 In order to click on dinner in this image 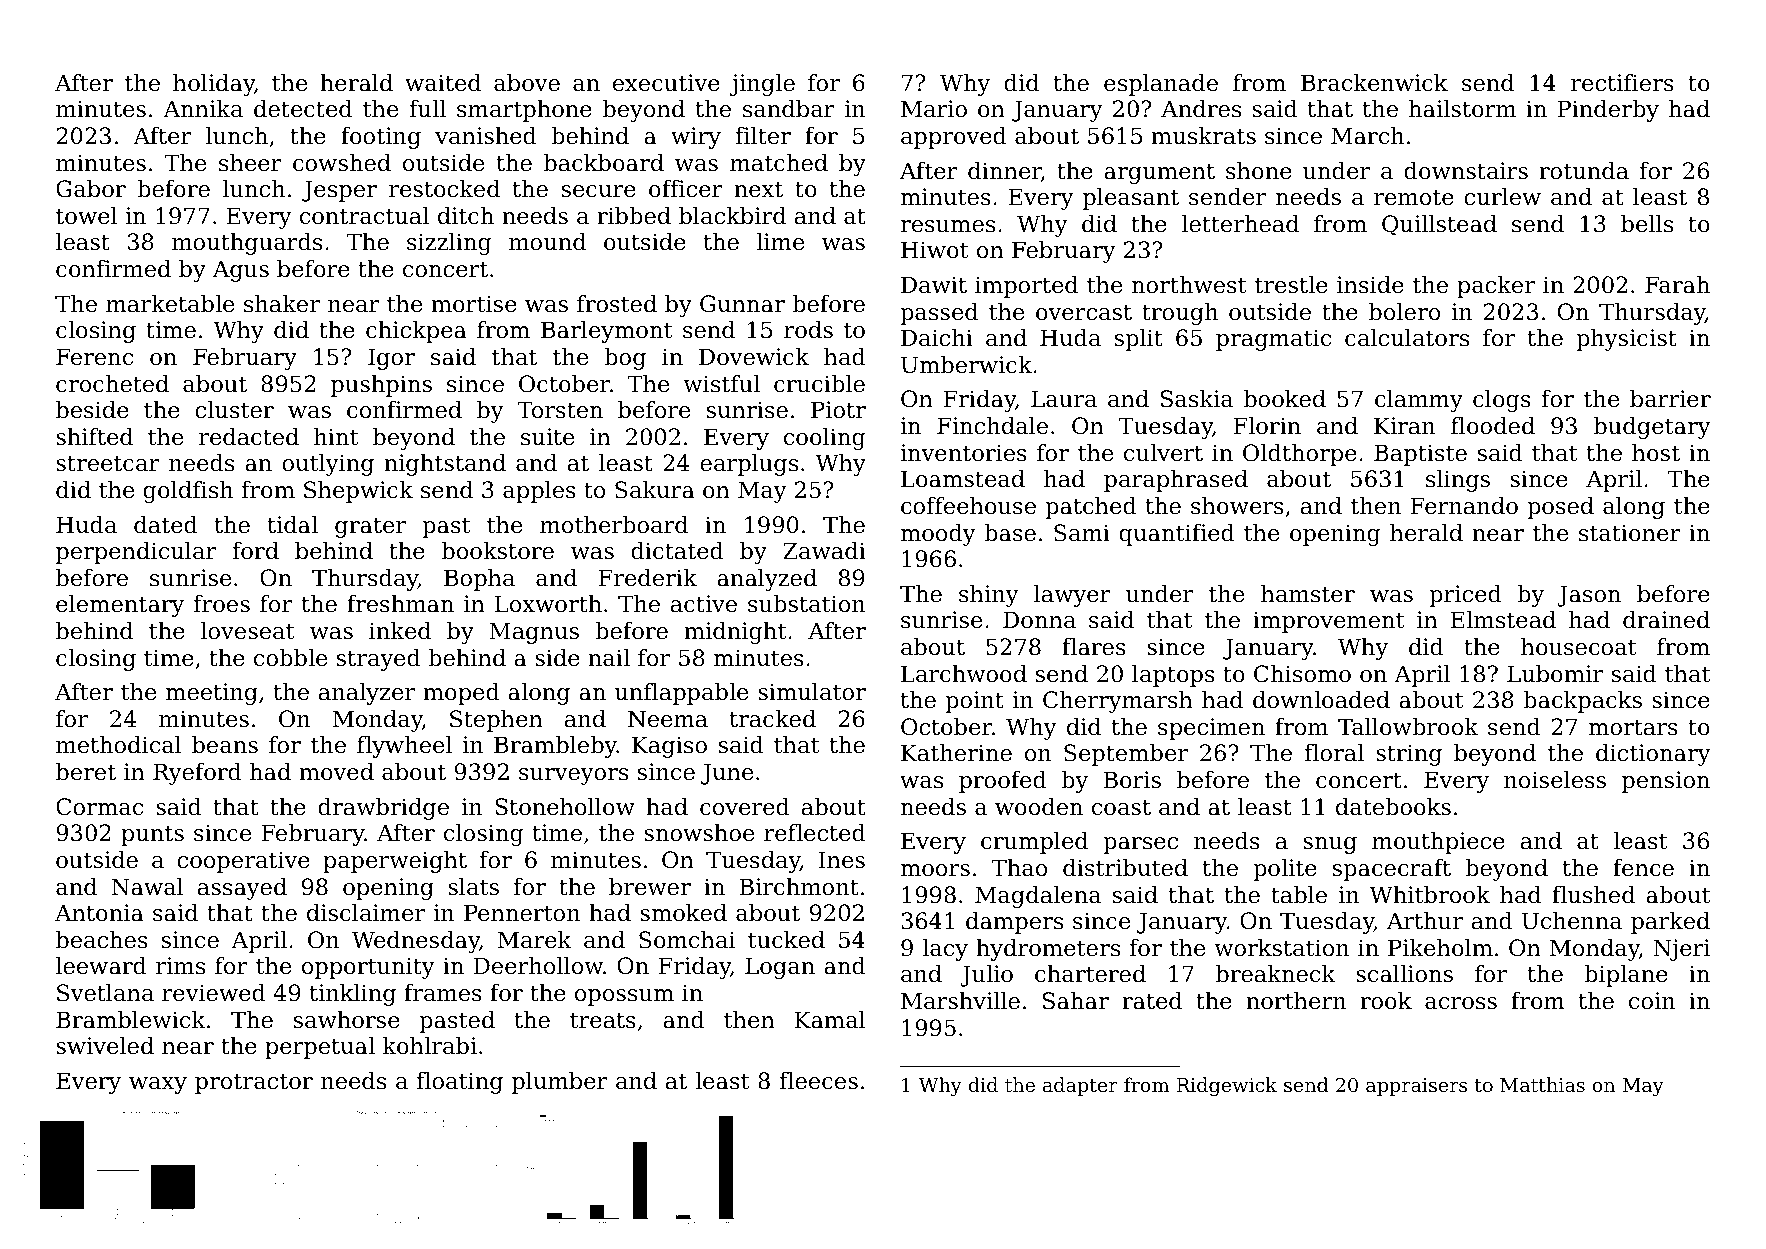, I will do `click(1004, 172)`.
